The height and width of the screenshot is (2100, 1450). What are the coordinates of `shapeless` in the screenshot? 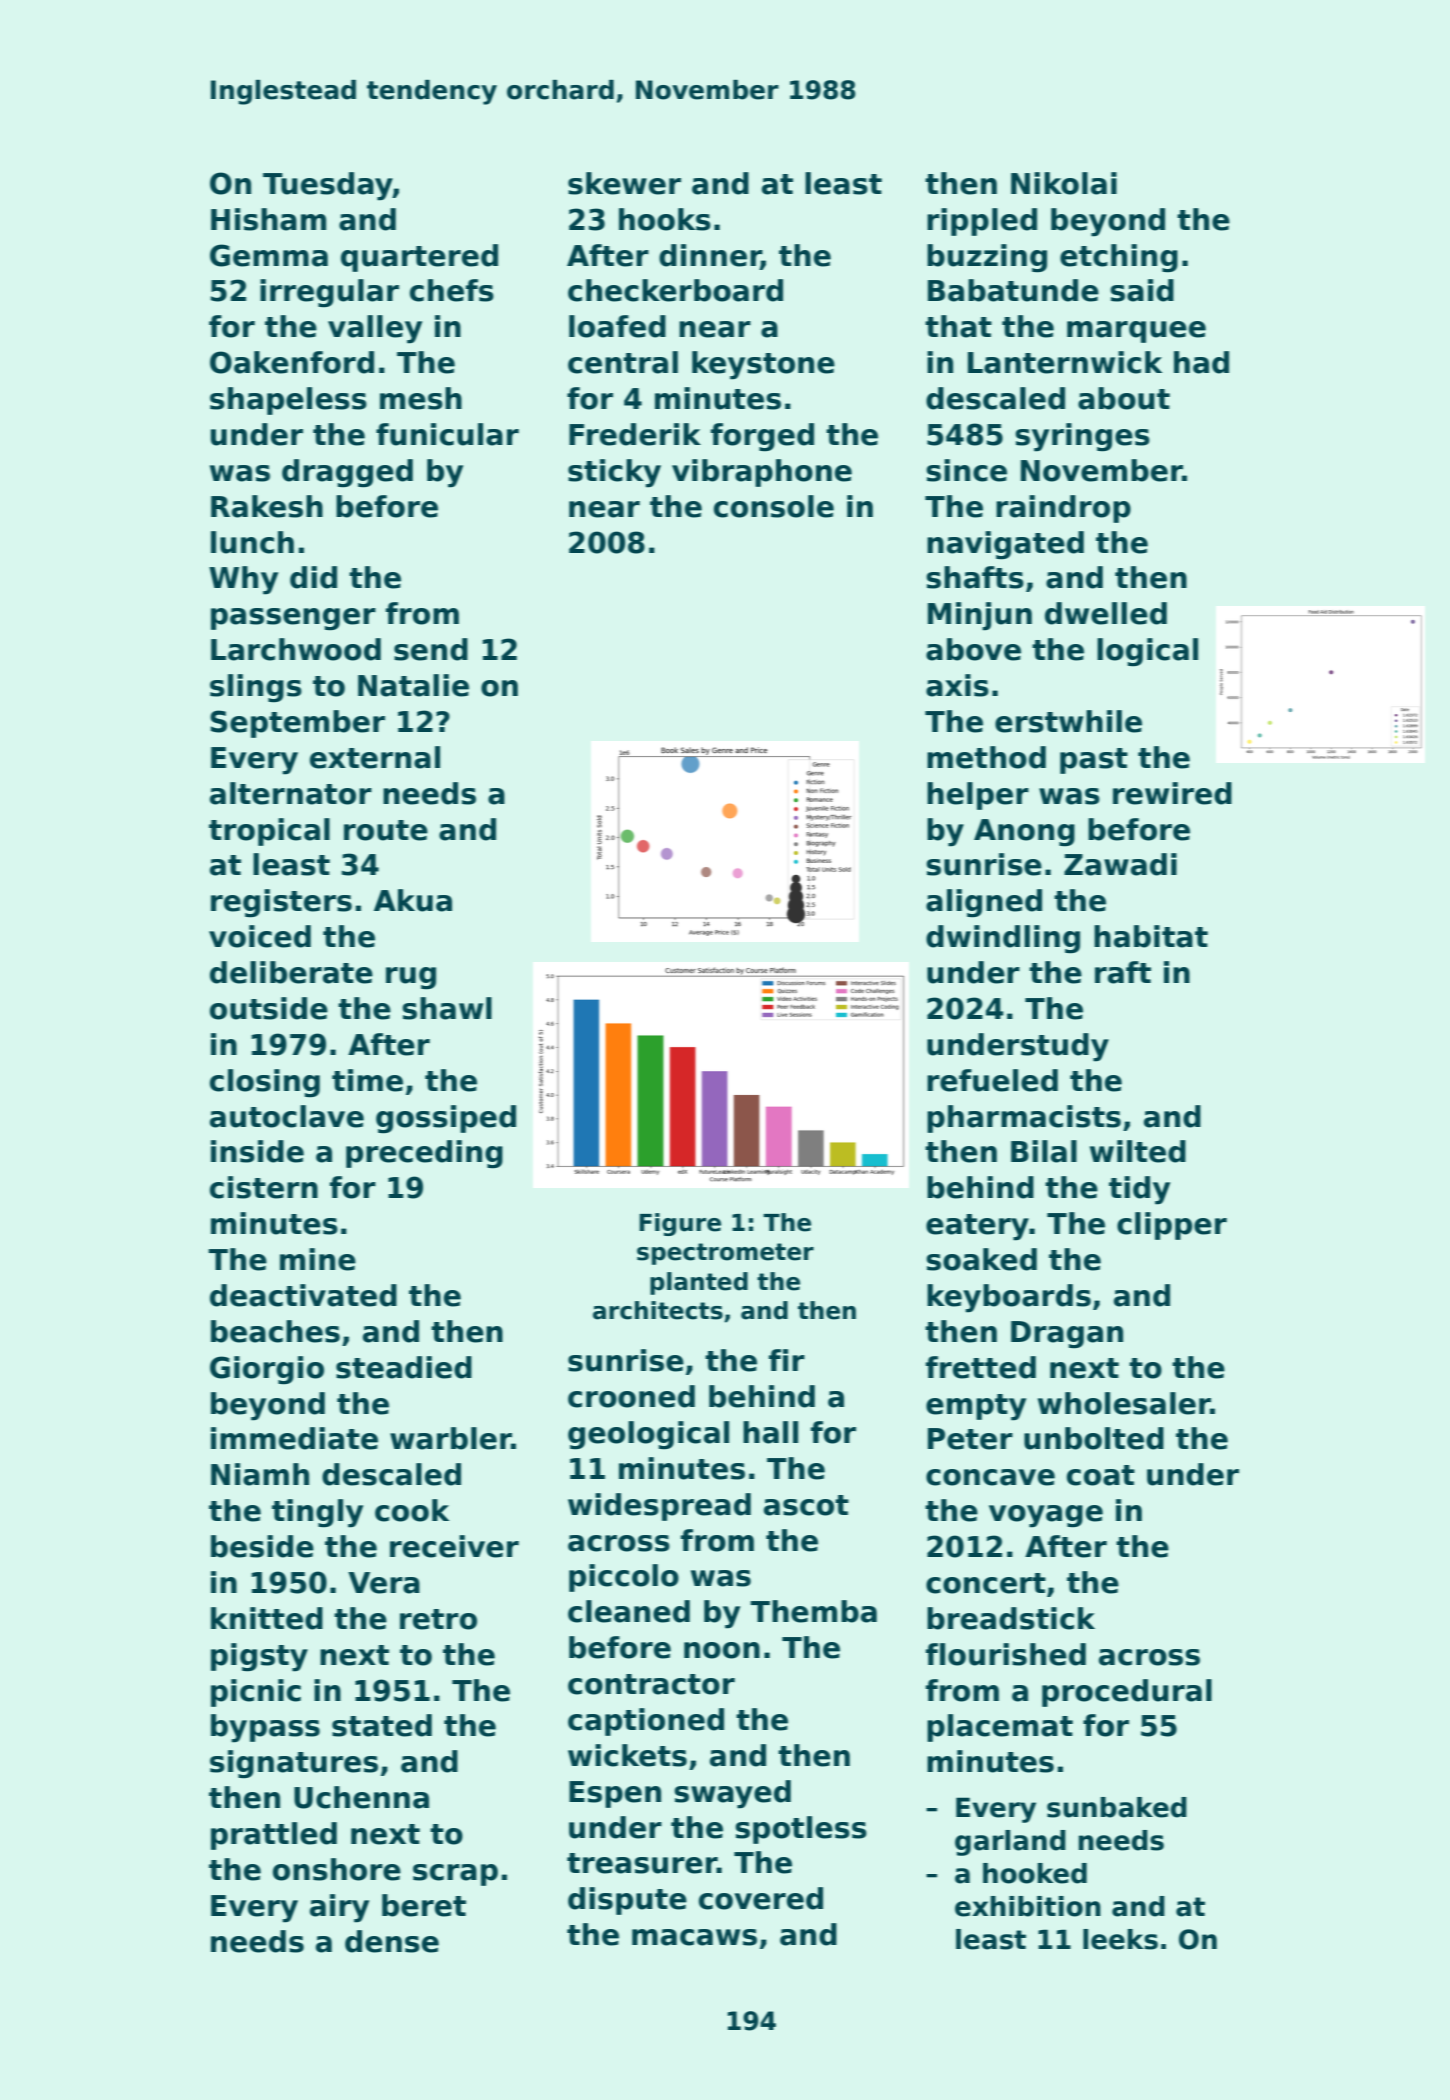 It's located at (288, 401).
